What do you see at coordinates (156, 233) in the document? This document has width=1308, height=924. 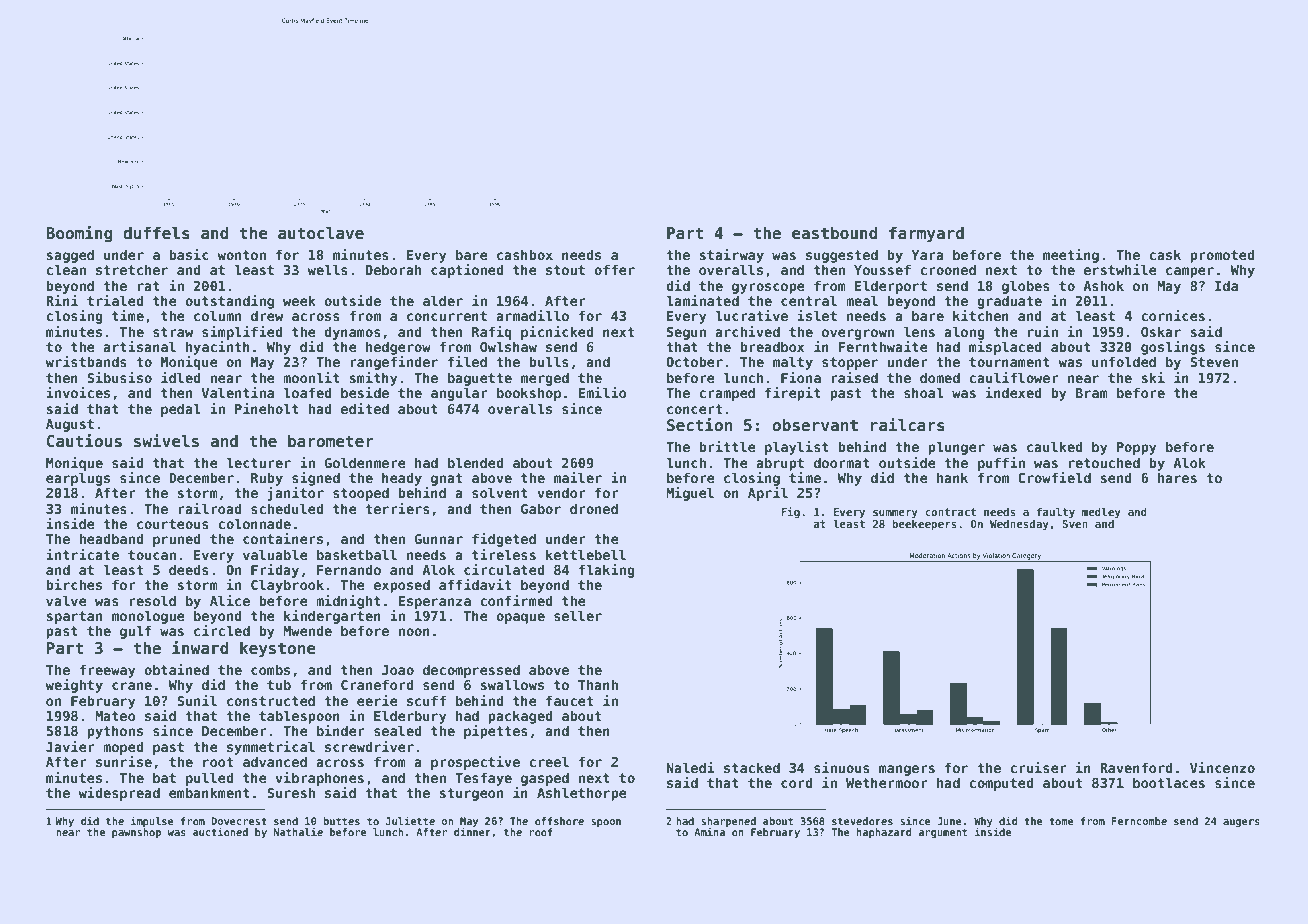 I see `duffels` at bounding box center [156, 233].
